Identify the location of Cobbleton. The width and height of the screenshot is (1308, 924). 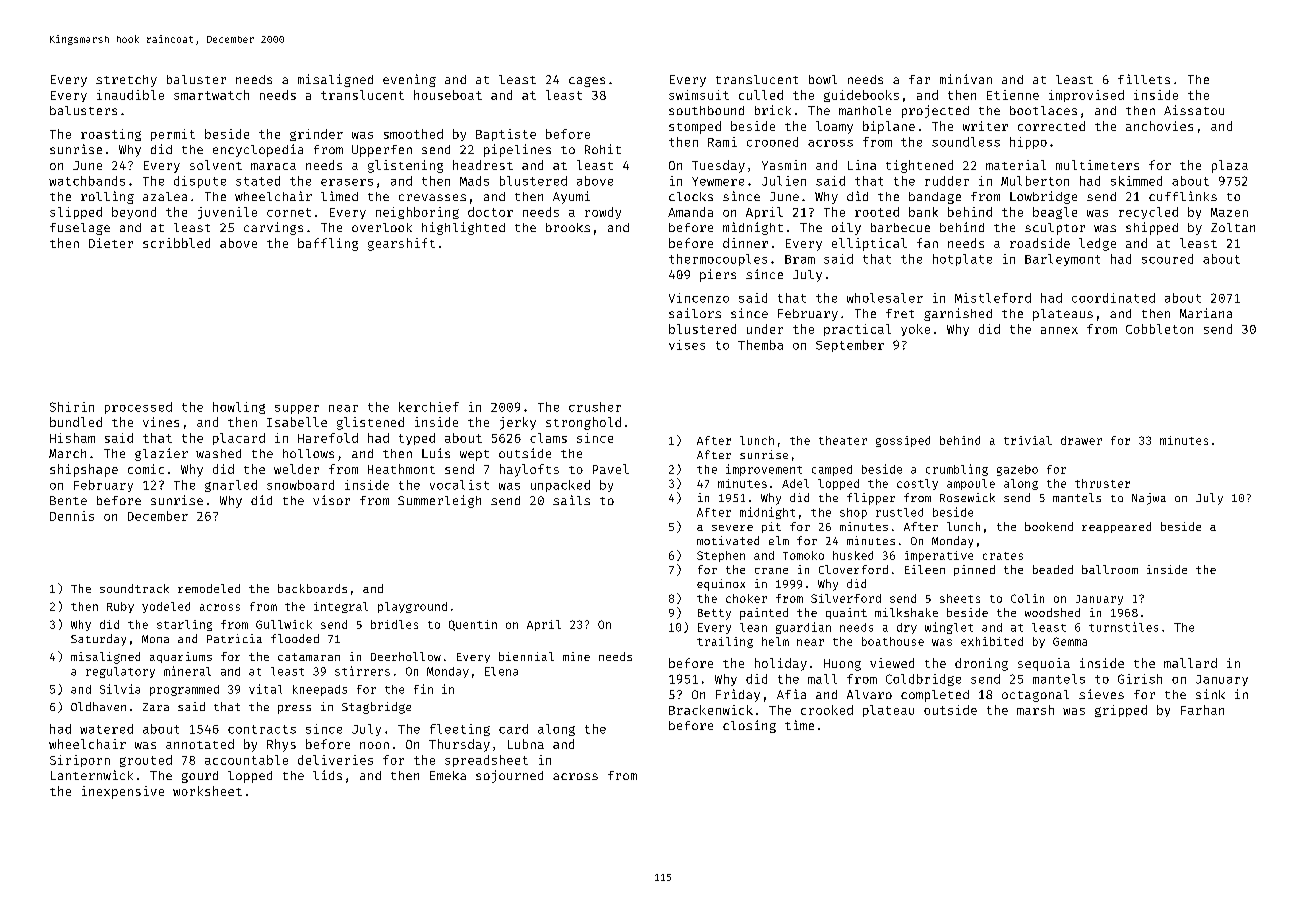
(1159, 329).
